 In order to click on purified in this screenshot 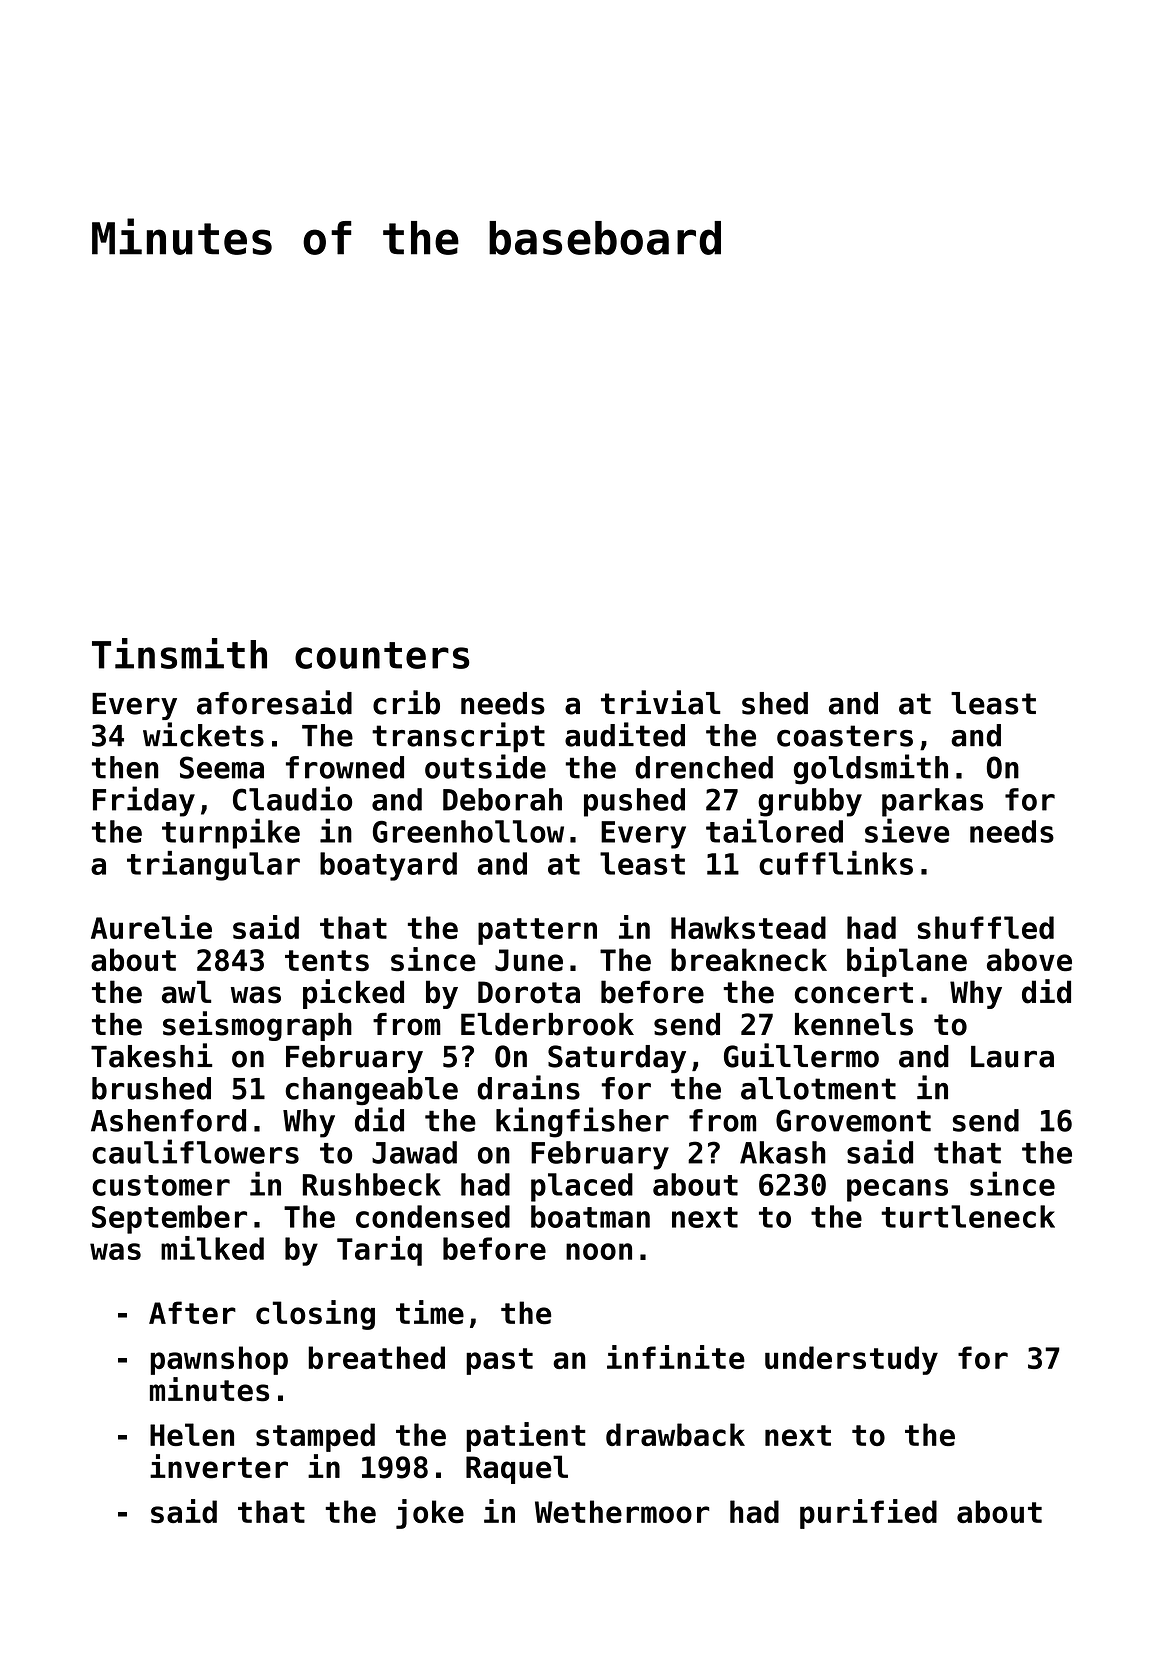, I will do `click(868, 1514)`.
